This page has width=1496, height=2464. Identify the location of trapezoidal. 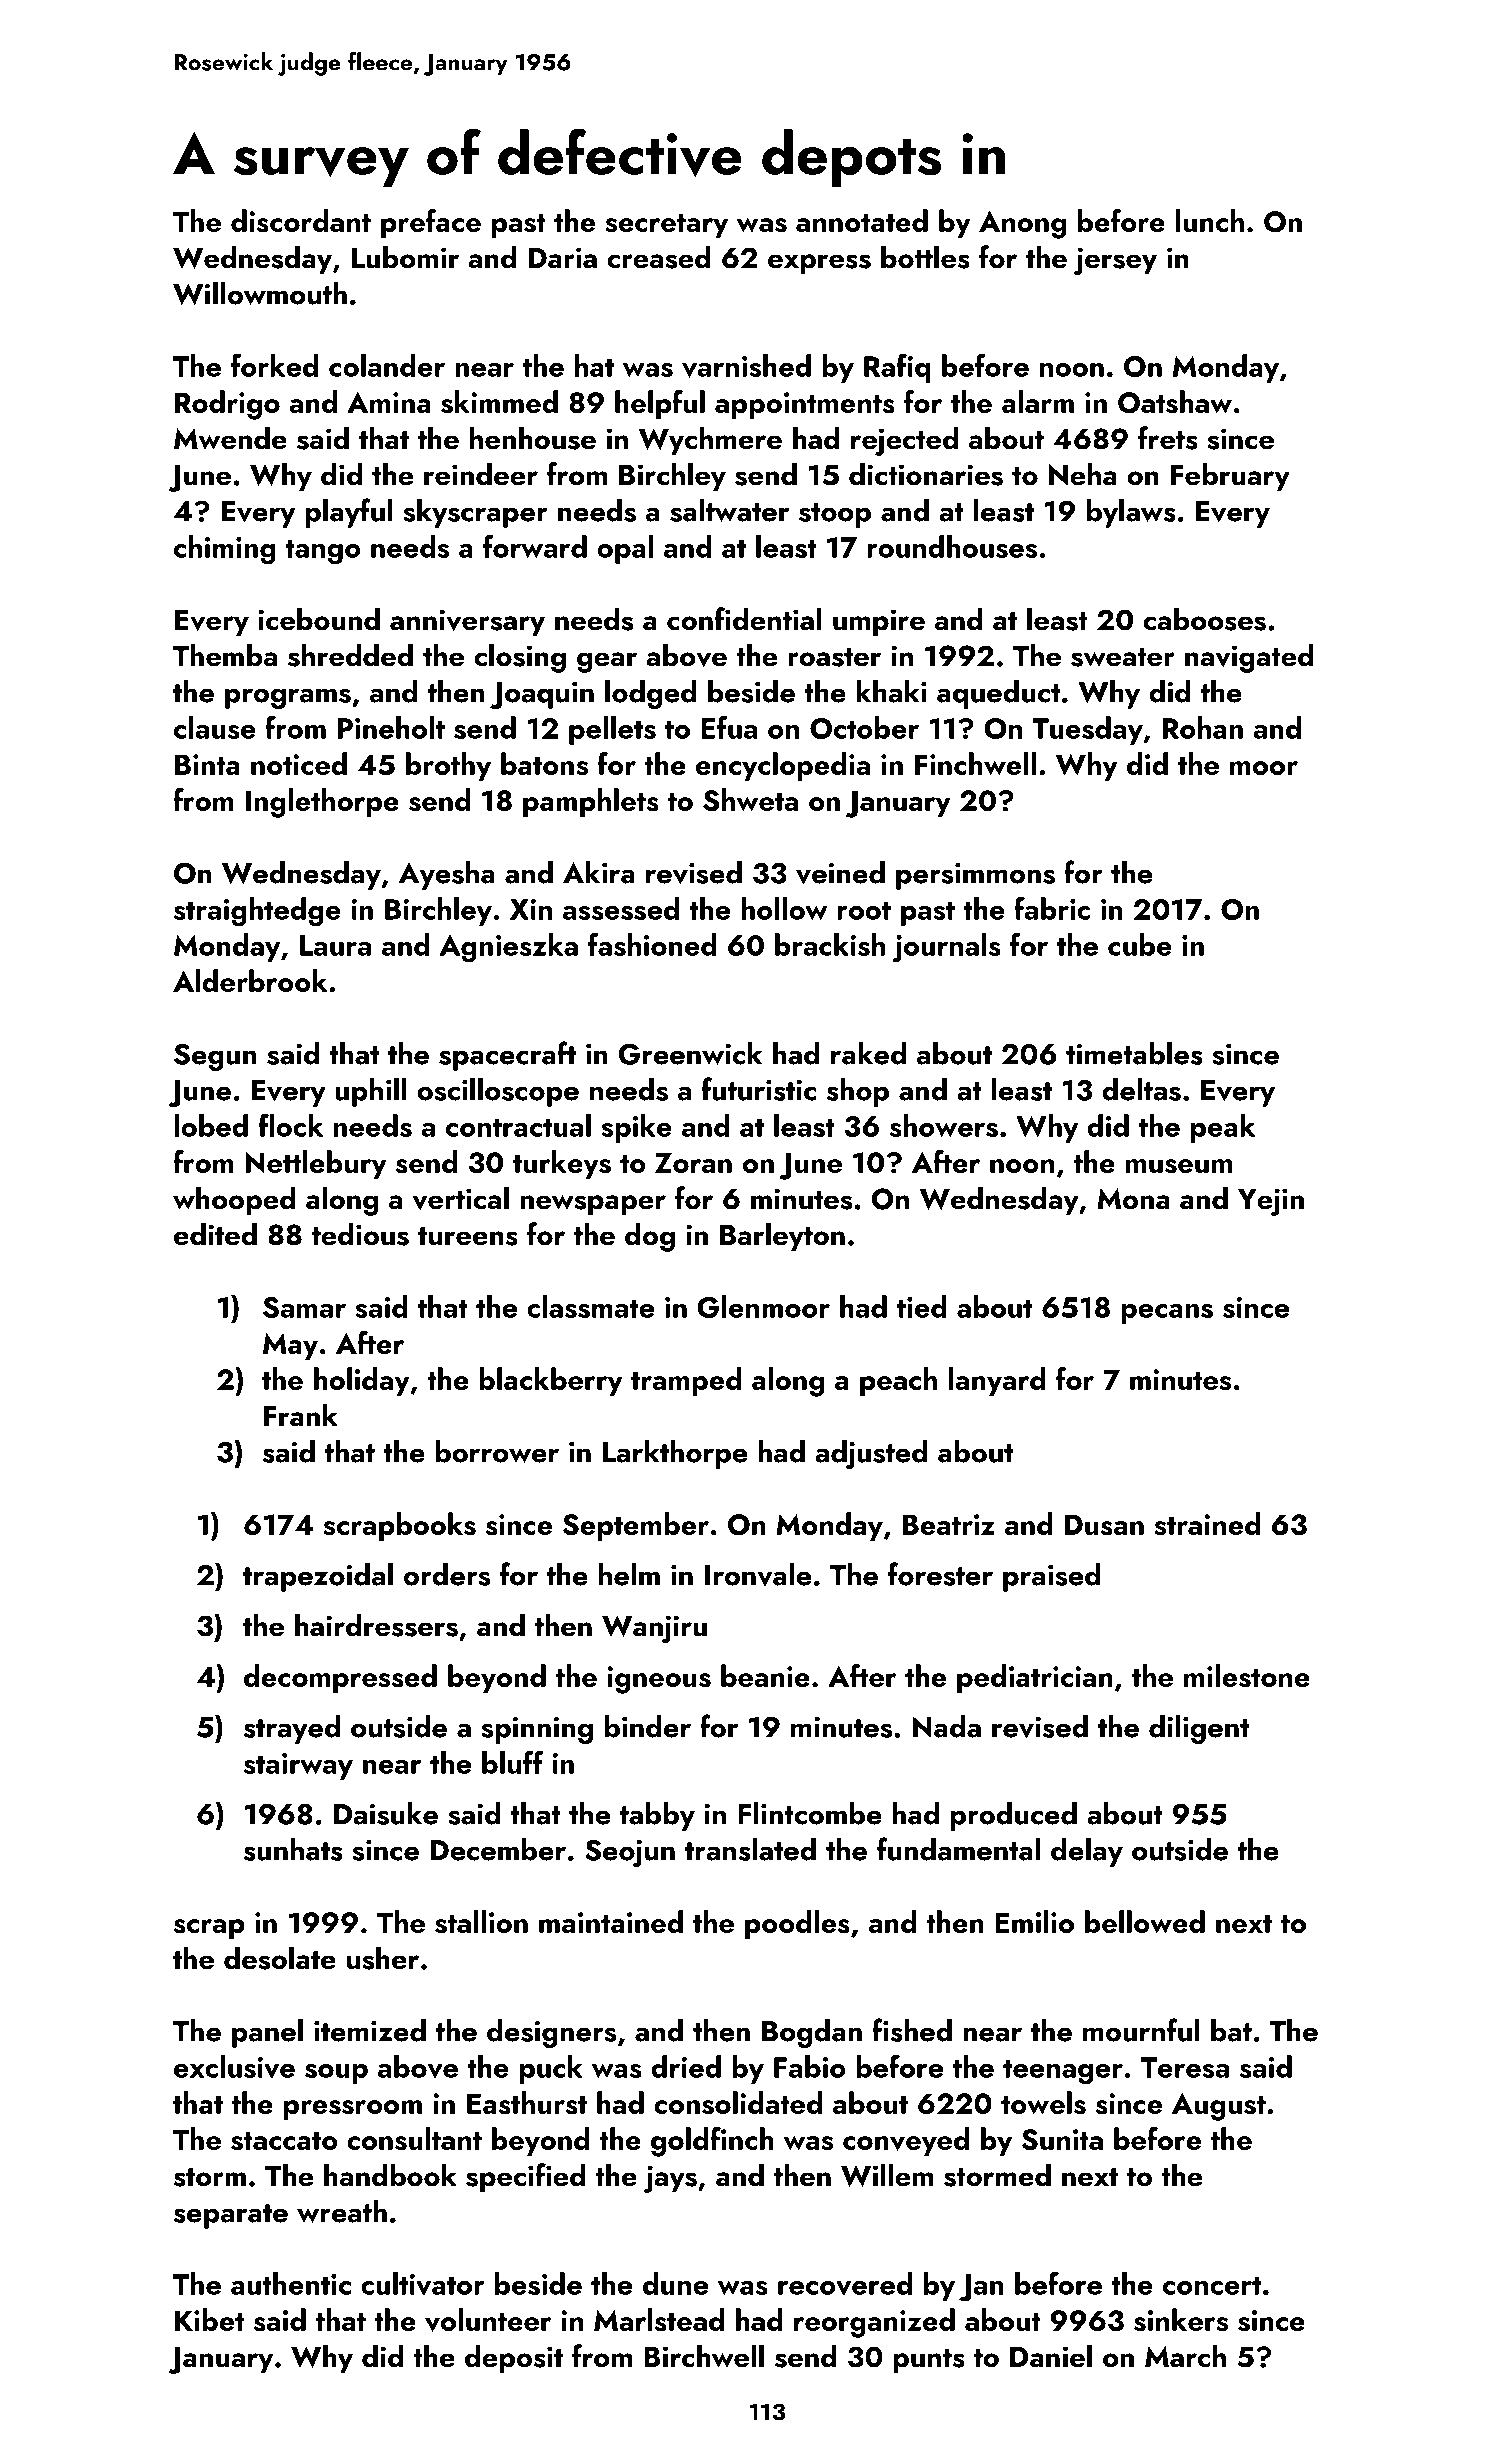
(318, 1577).
